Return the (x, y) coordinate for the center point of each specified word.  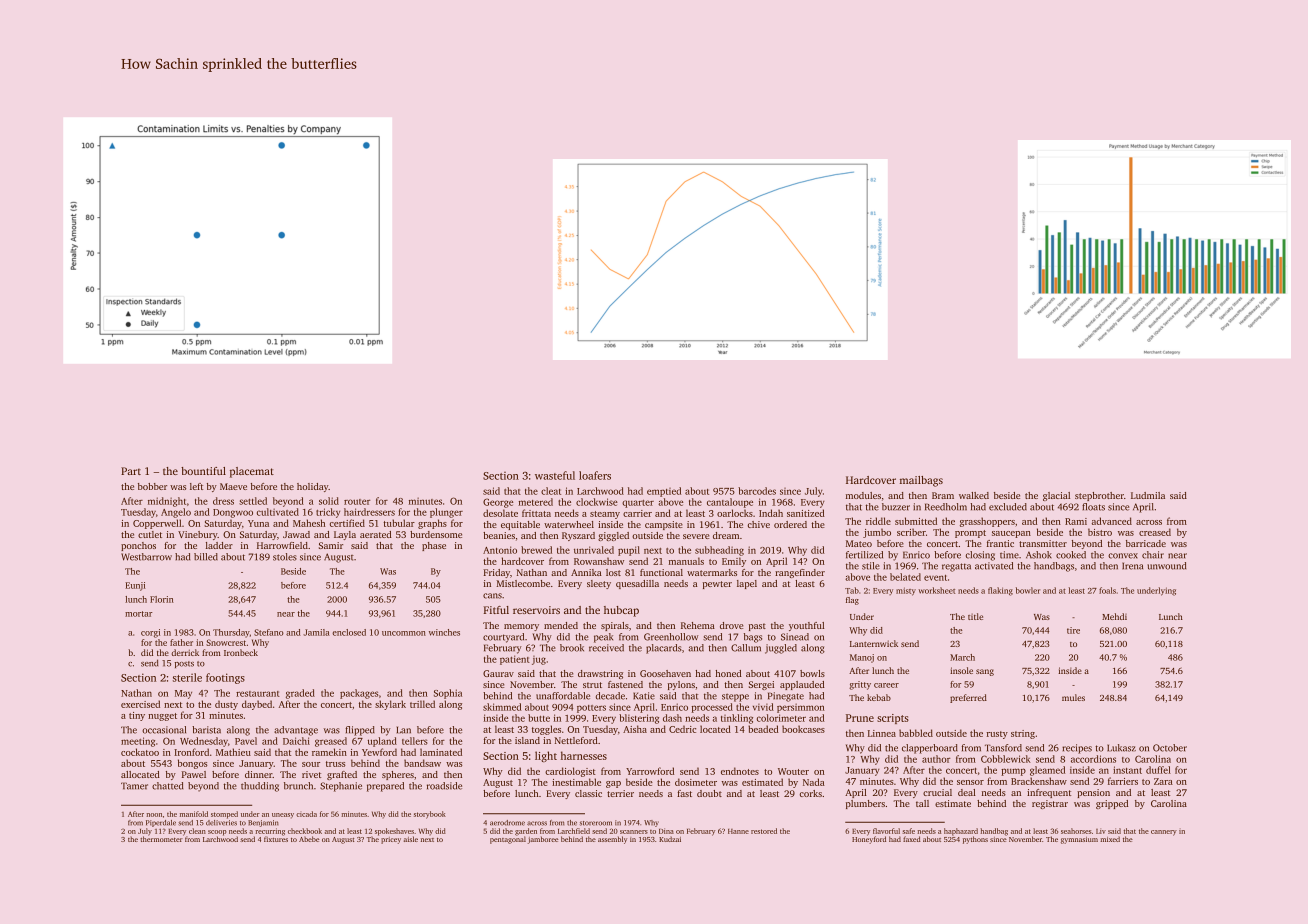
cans (492, 596)
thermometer (161, 839)
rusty (997, 735)
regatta (956, 567)
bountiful (203, 471)
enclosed (349, 632)
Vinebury (198, 535)
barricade (1146, 543)
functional (661, 572)
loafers (595, 475)
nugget (162, 717)
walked (974, 495)
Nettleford (576, 740)
